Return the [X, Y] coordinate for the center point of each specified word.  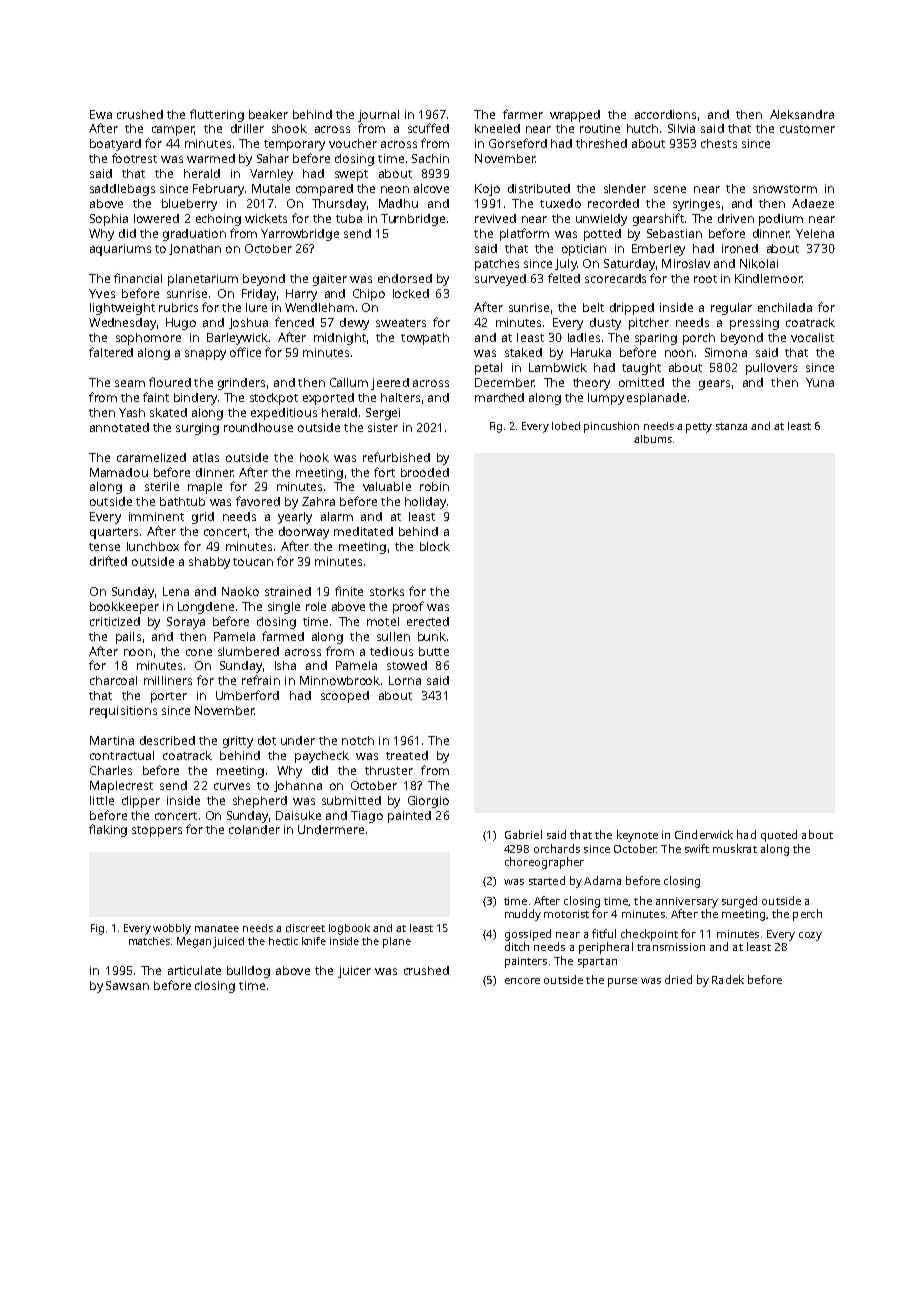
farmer [523, 114]
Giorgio [428, 802]
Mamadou [119, 472]
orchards [557, 848]
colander [254, 829]
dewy [354, 324]
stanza [731, 426]
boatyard [115, 145]
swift [697, 848]
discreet [305, 928]
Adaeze [813, 203]
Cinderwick [704, 834]
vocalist [812, 337]
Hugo [181, 324]
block [435, 546]
